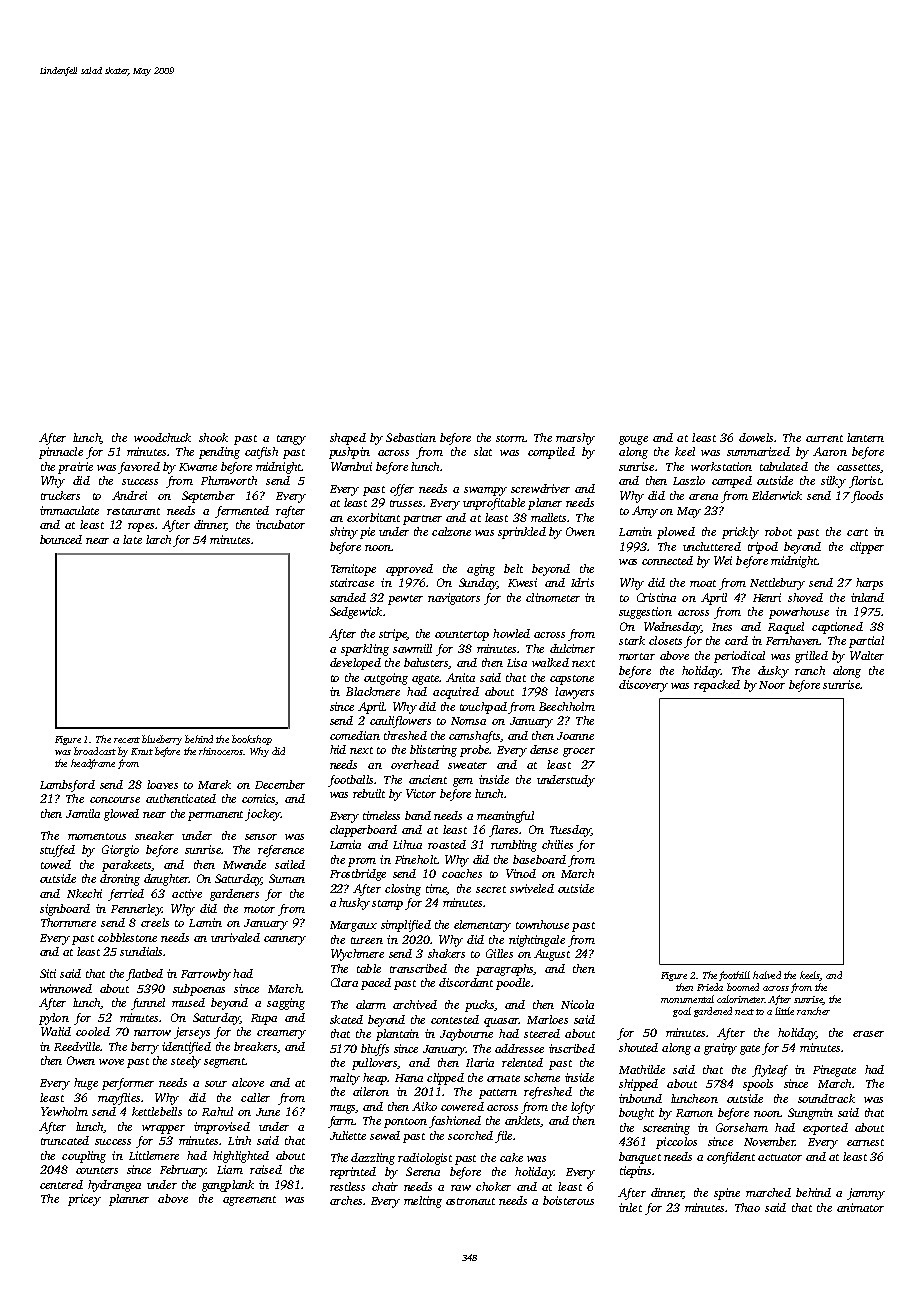 The image size is (924, 1308). I want to click on pylon, so click(54, 1019).
